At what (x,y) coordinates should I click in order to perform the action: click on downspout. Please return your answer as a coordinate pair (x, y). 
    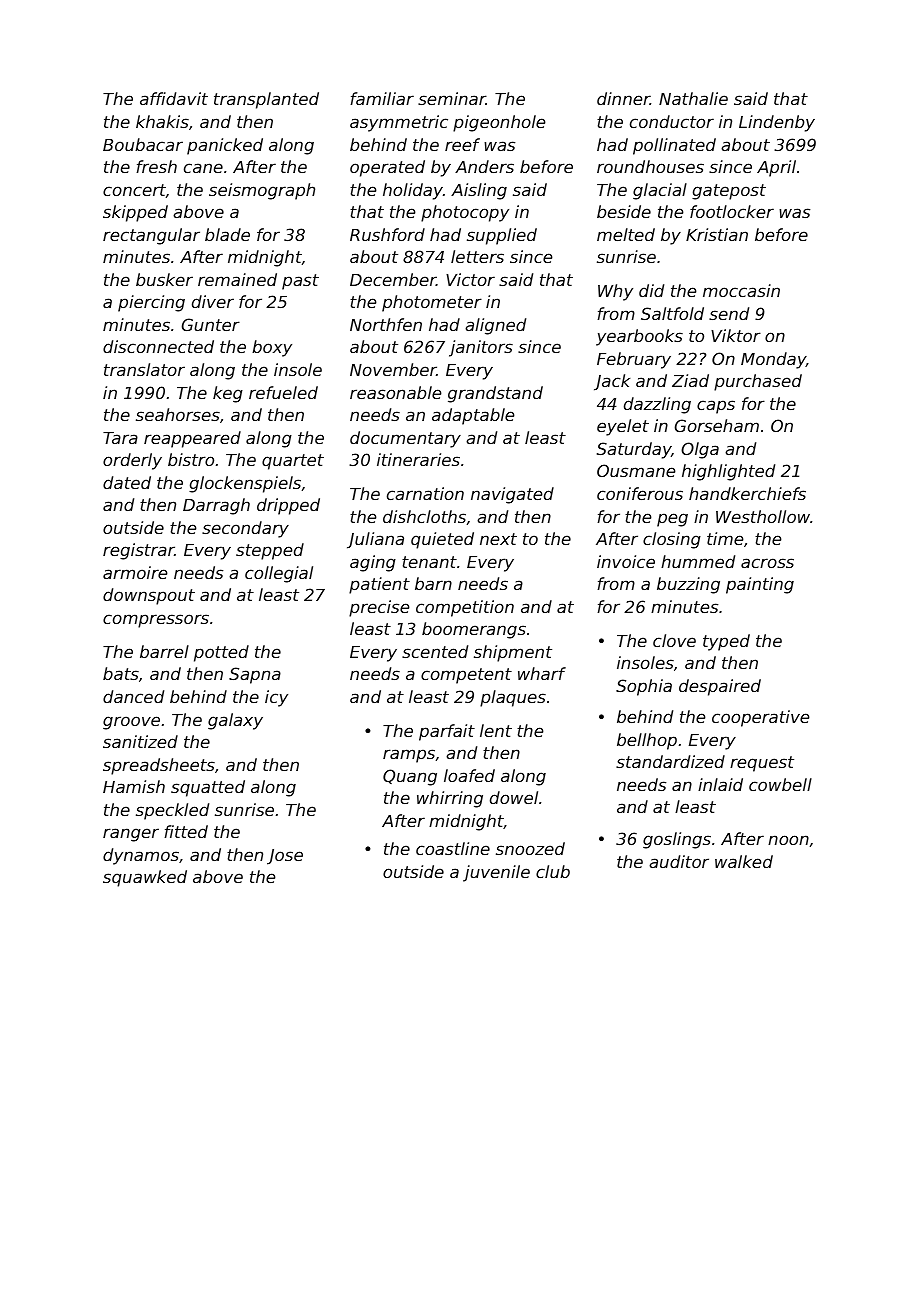
    Looking at the image, I should click on (149, 596).
